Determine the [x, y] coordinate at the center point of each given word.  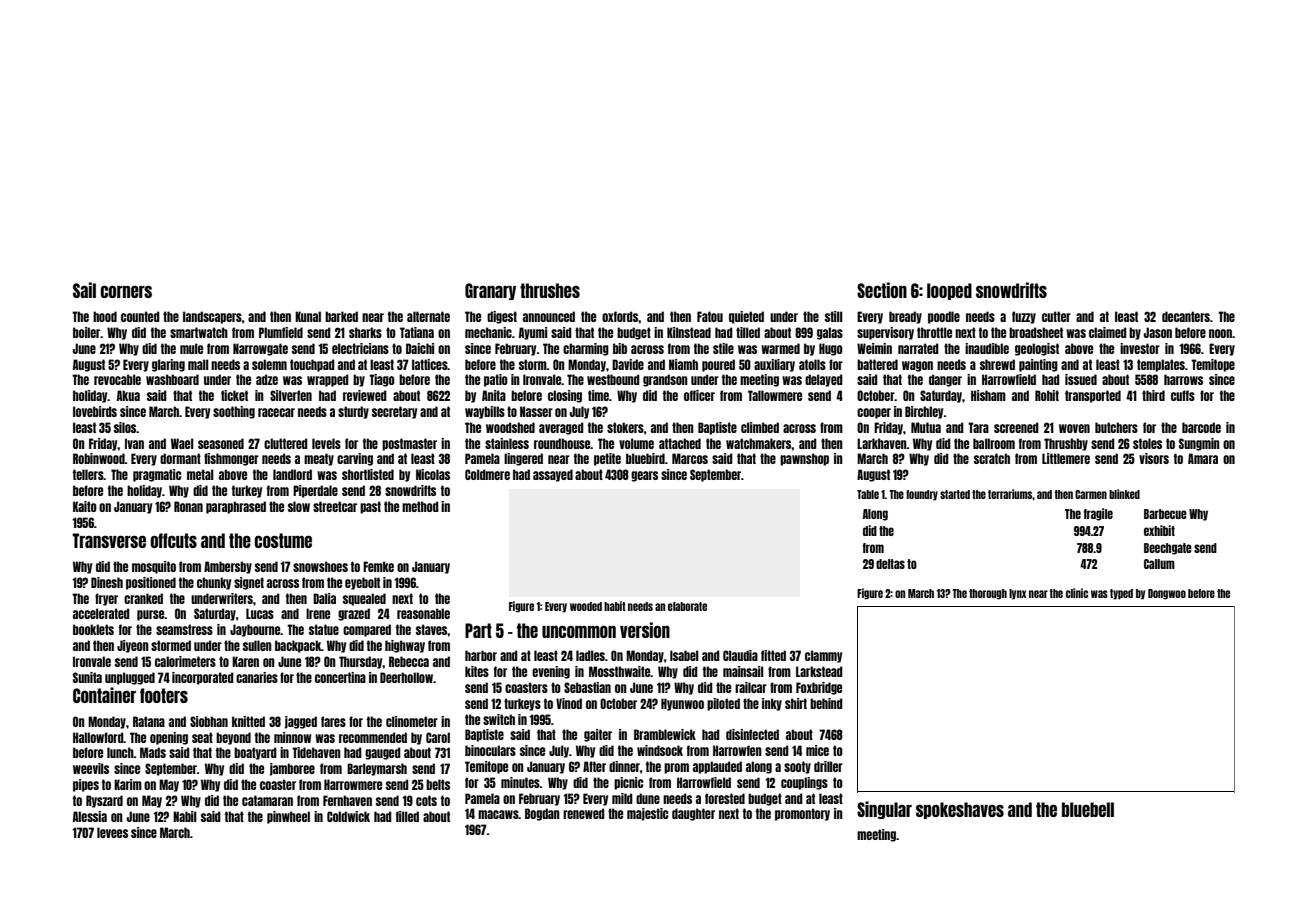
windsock [660, 750]
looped [949, 291]
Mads [153, 752]
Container [104, 695]
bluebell [1088, 809]
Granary [490, 291]
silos [125, 427]
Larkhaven [882, 443]
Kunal [308, 316]
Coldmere [487, 474]
